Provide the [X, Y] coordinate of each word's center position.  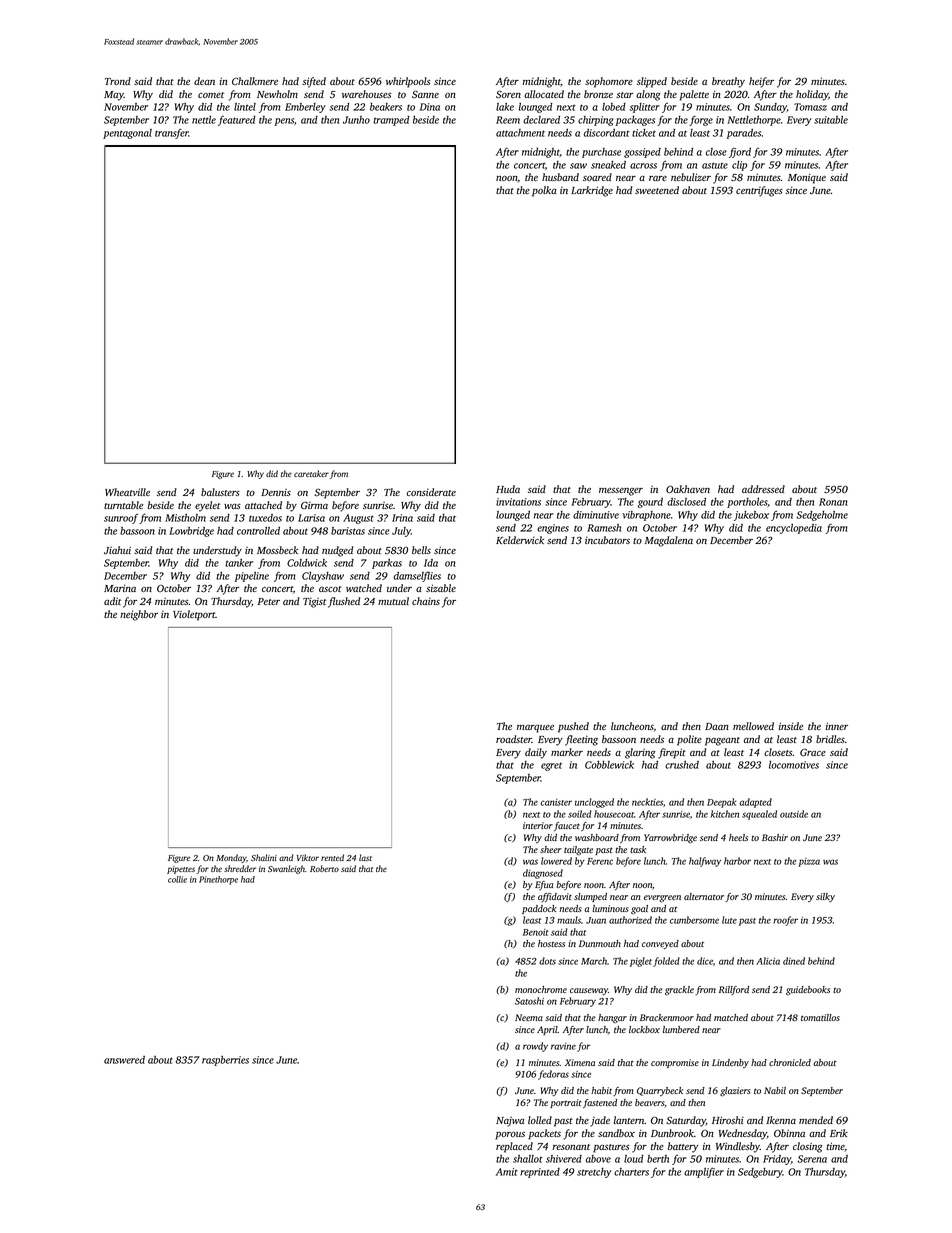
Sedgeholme [822, 516]
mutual [393, 601]
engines [553, 529]
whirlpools [408, 82]
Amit [507, 1172]
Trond [118, 81]
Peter [269, 601]
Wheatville [127, 492]
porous [510, 1135]
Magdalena [669, 541]
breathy [728, 82]
